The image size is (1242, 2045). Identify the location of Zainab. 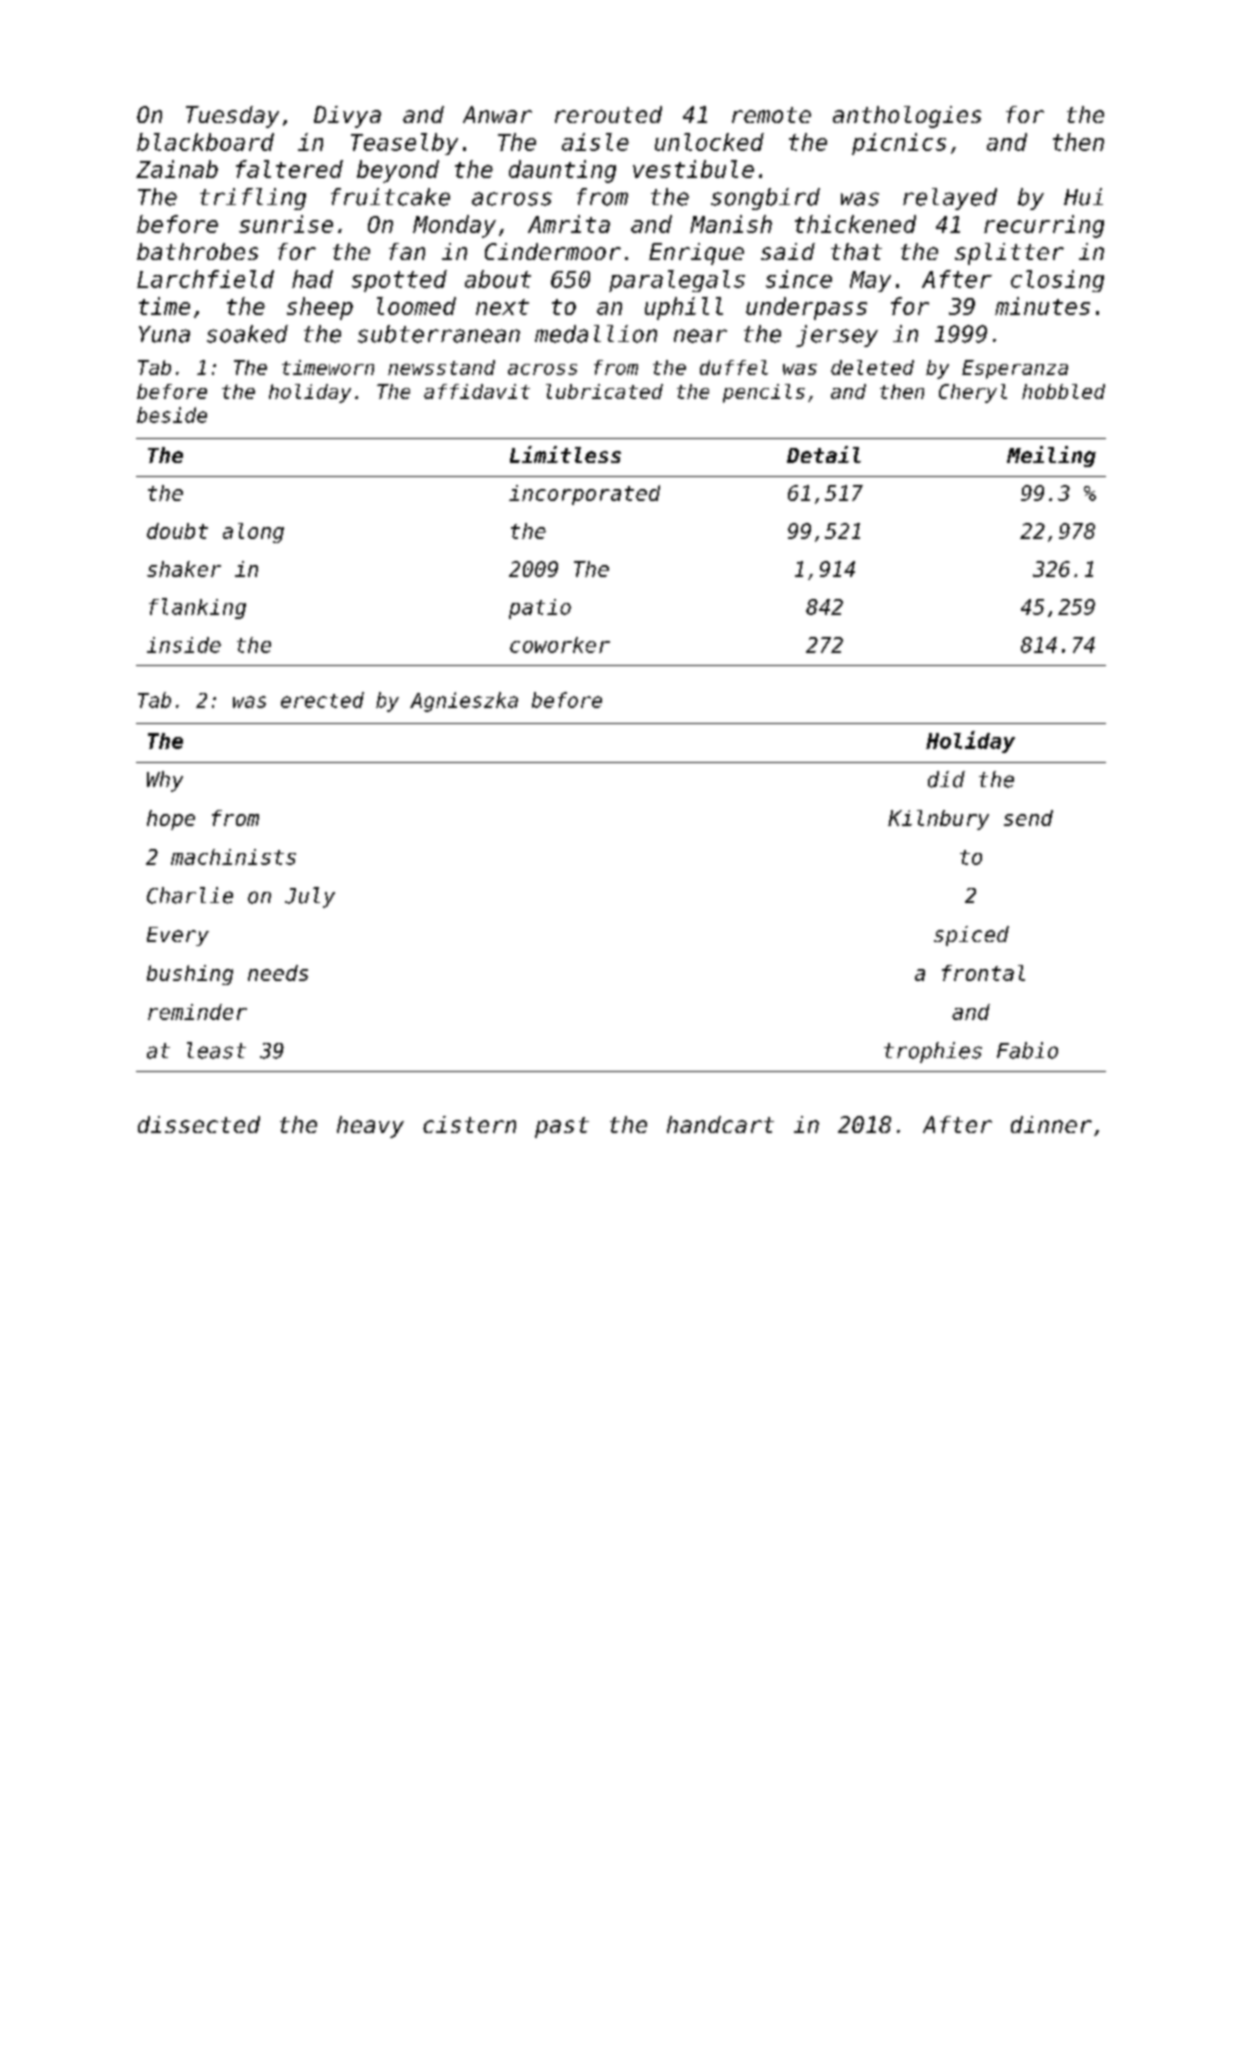
(177, 169).
